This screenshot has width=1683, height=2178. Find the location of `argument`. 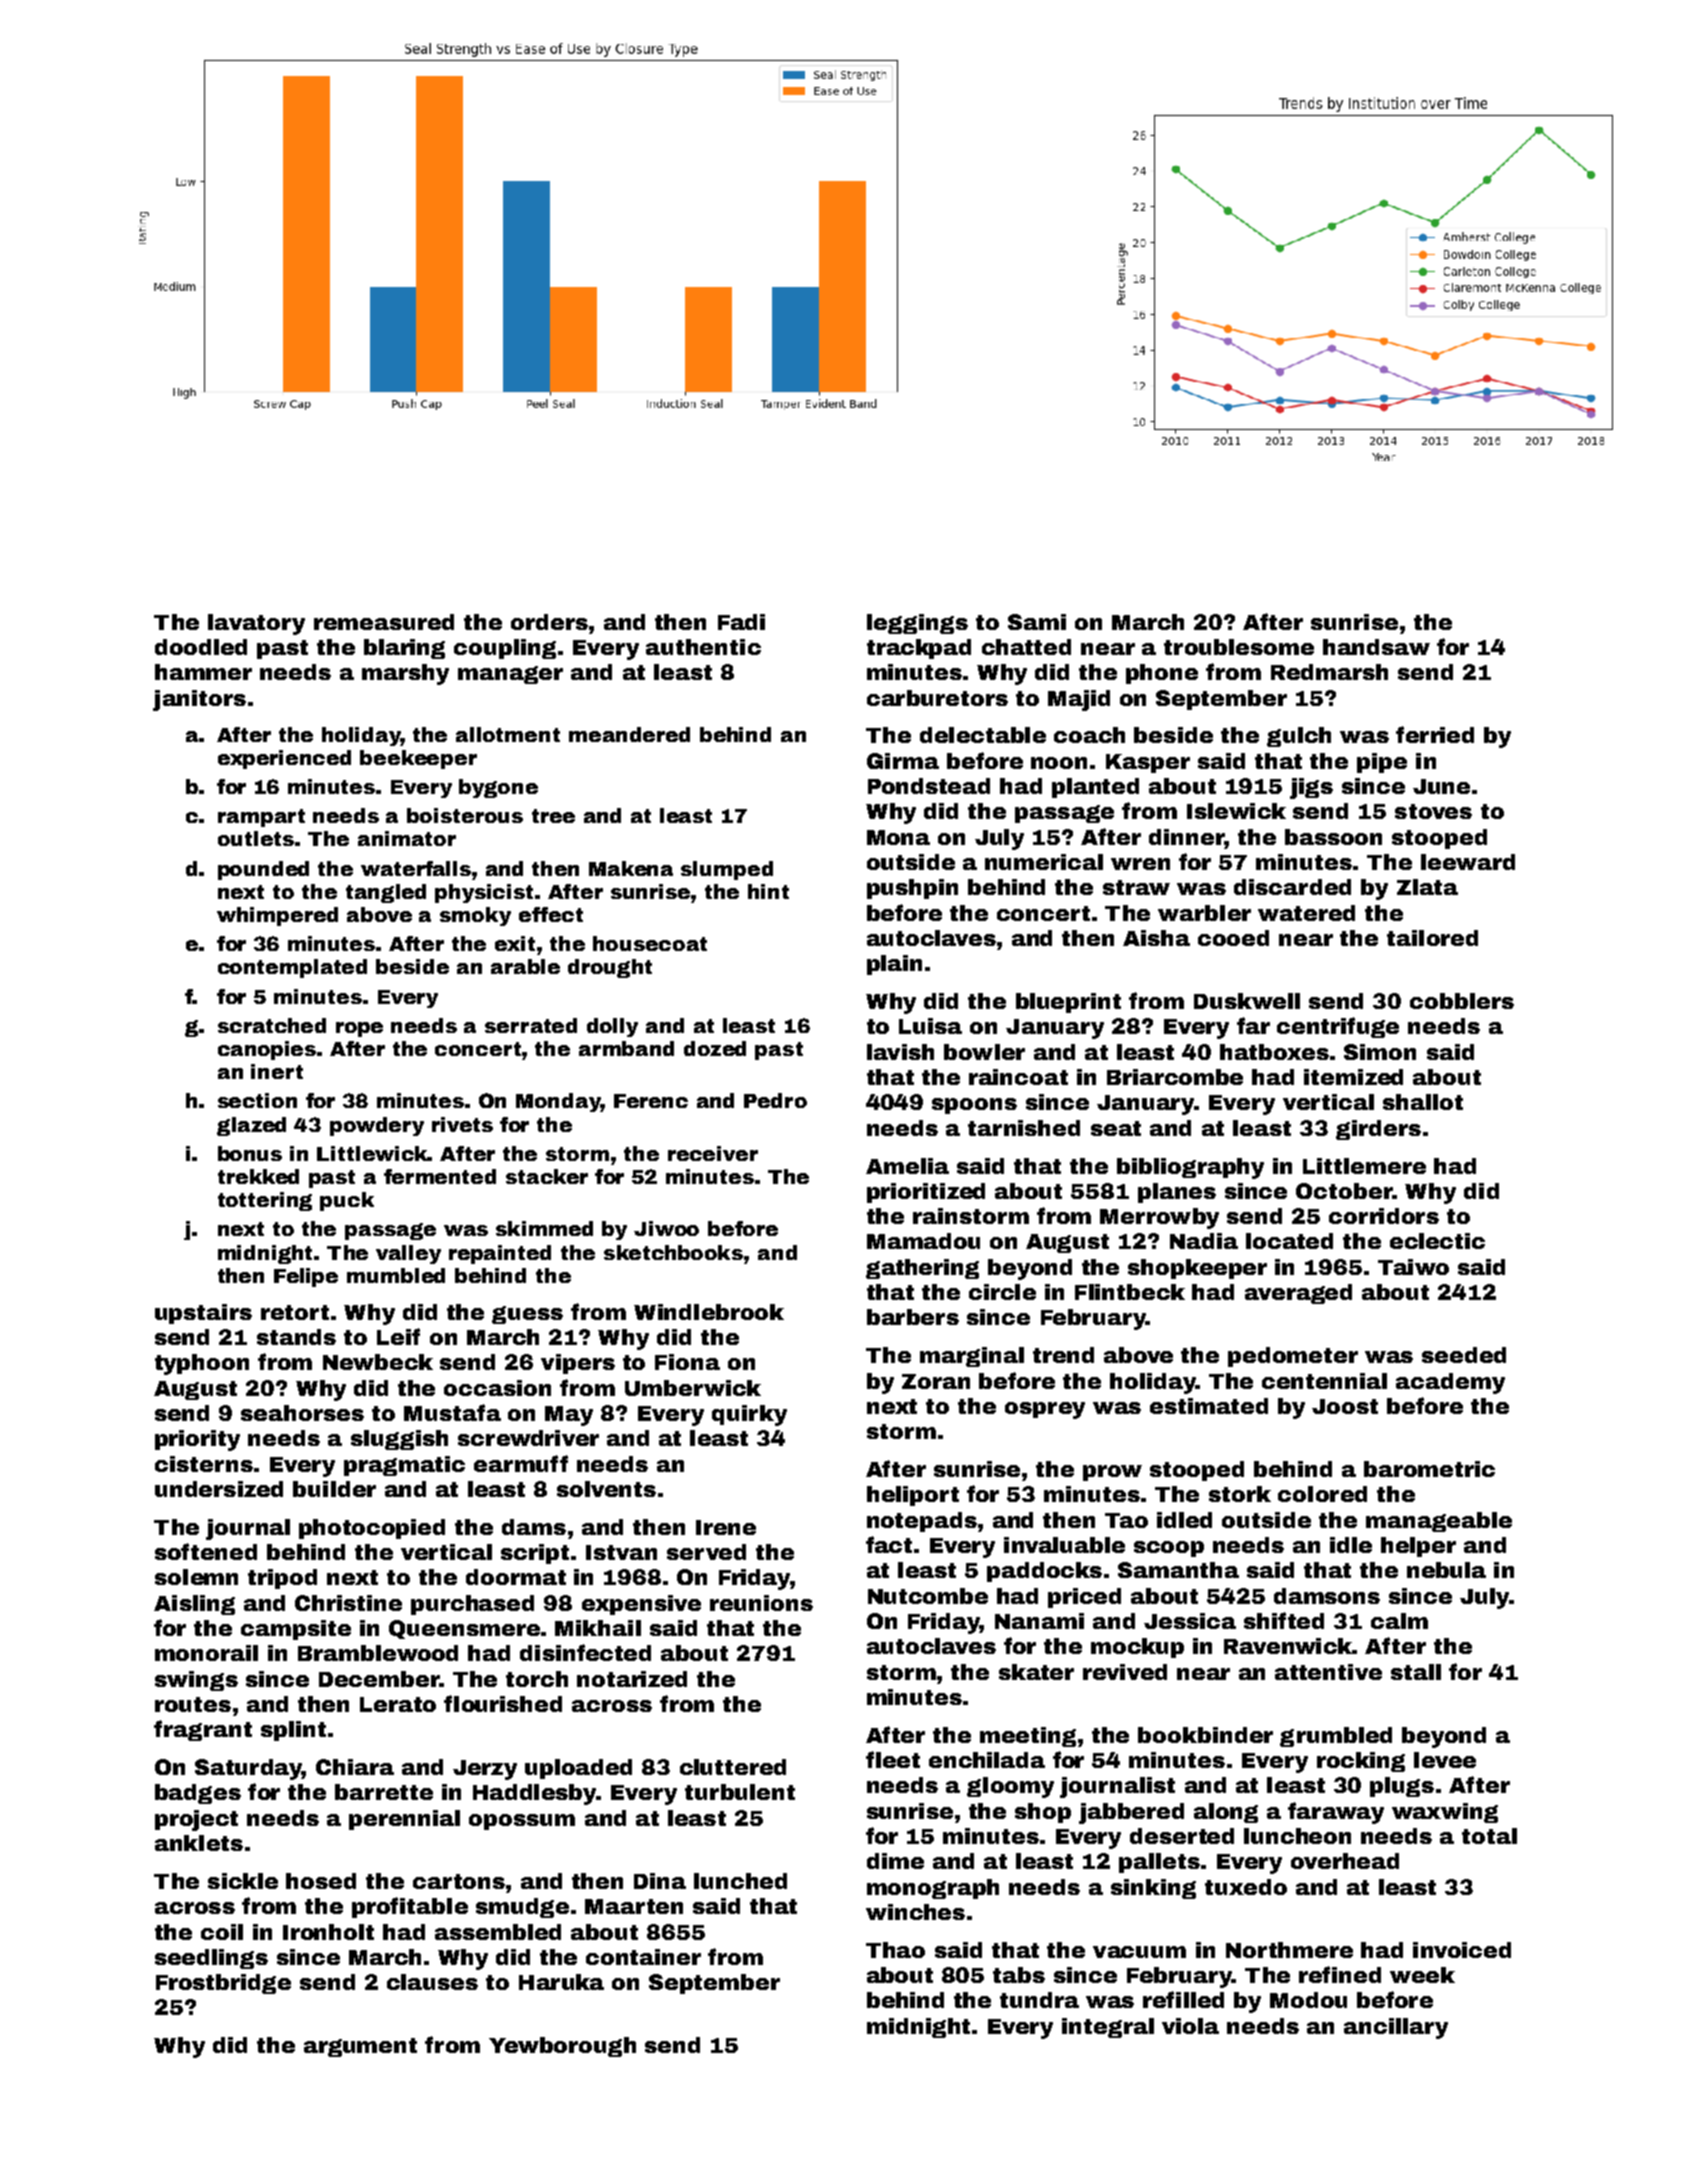

argument is located at coordinates (360, 2047).
